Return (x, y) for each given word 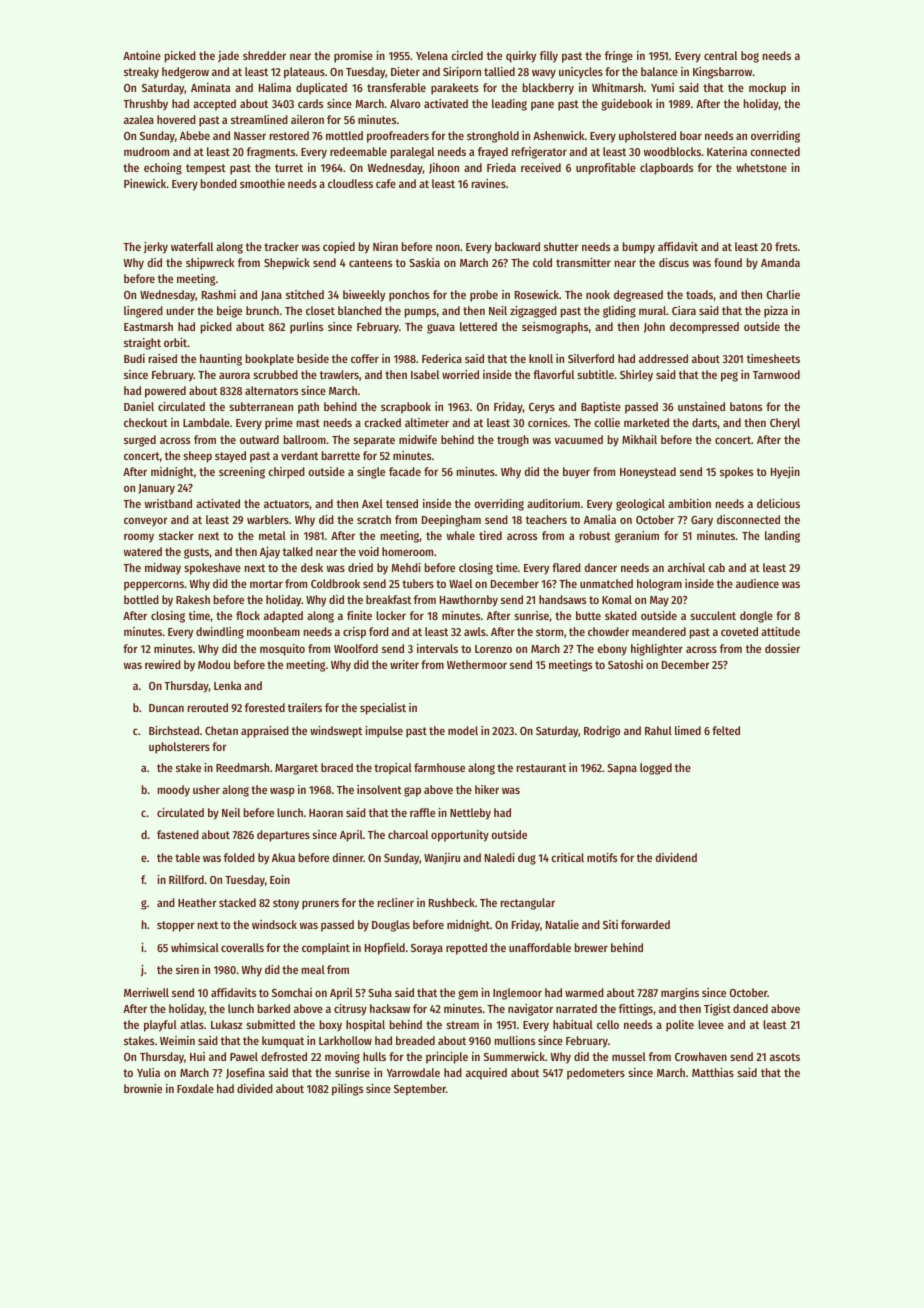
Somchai (292, 992)
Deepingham (451, 521)
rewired (163, 664)
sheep (197, 457)
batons (746, 406)
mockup (767, 89)
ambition (689, 503)
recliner (396, 902)
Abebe (195, 135)
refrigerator (539, 153)
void (368, 551)
